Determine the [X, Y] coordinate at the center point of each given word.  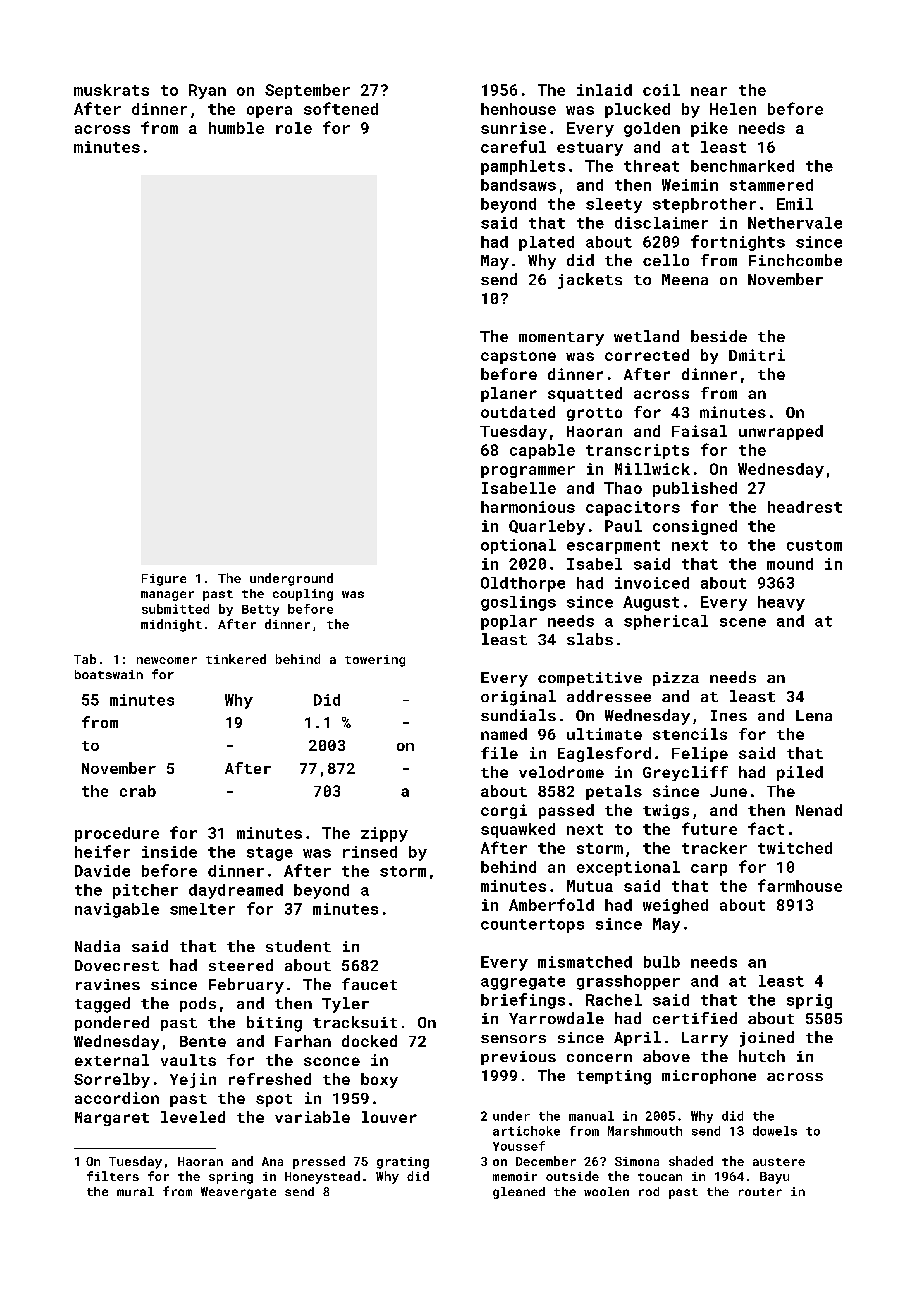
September [307, 91]
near [709, 91]
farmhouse [800, 885]
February [246, 986]
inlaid [604, 90]
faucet [369, 984]
